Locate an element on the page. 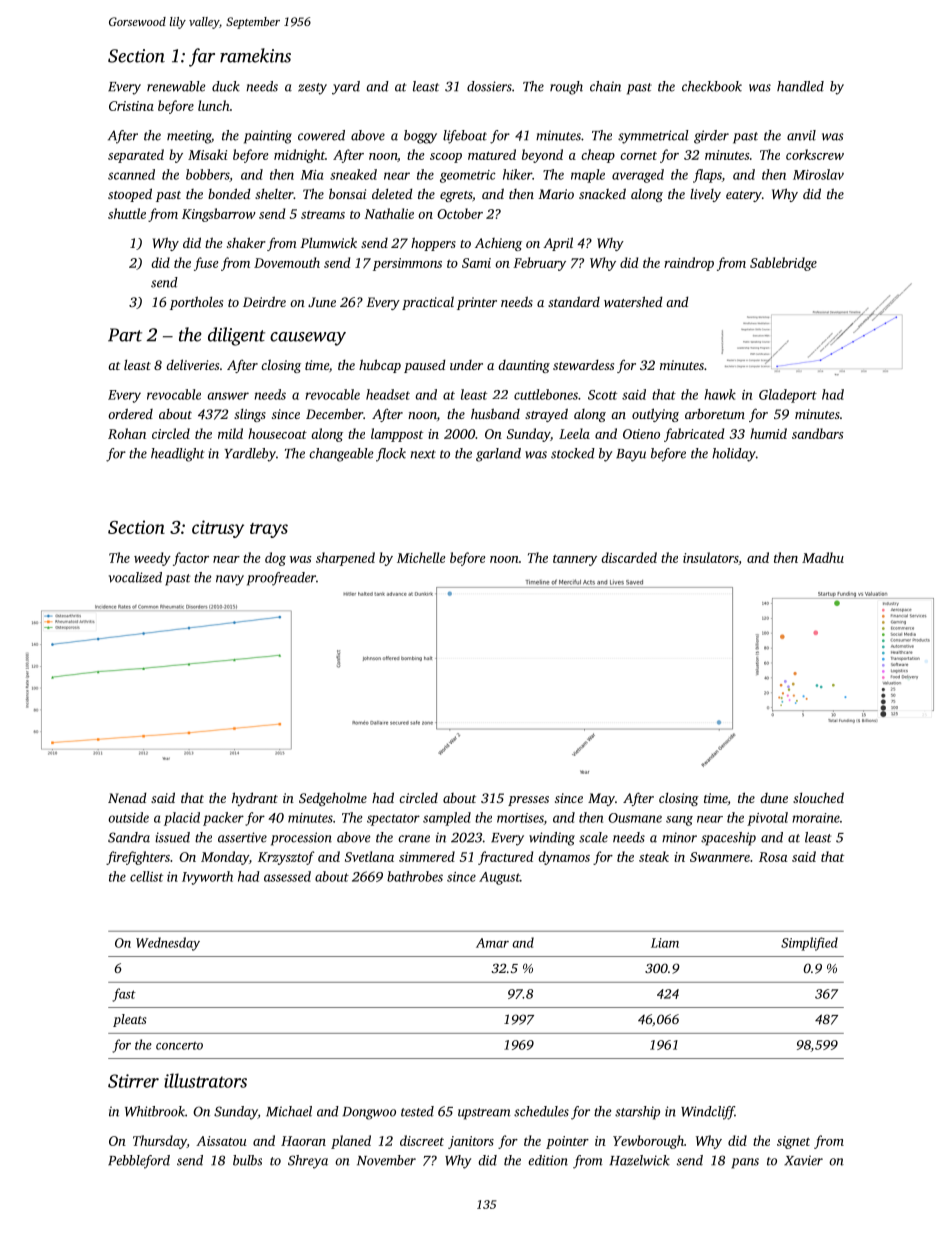 This document has height=1233, width=952. Rohan is located at coordinates (127, 433).
